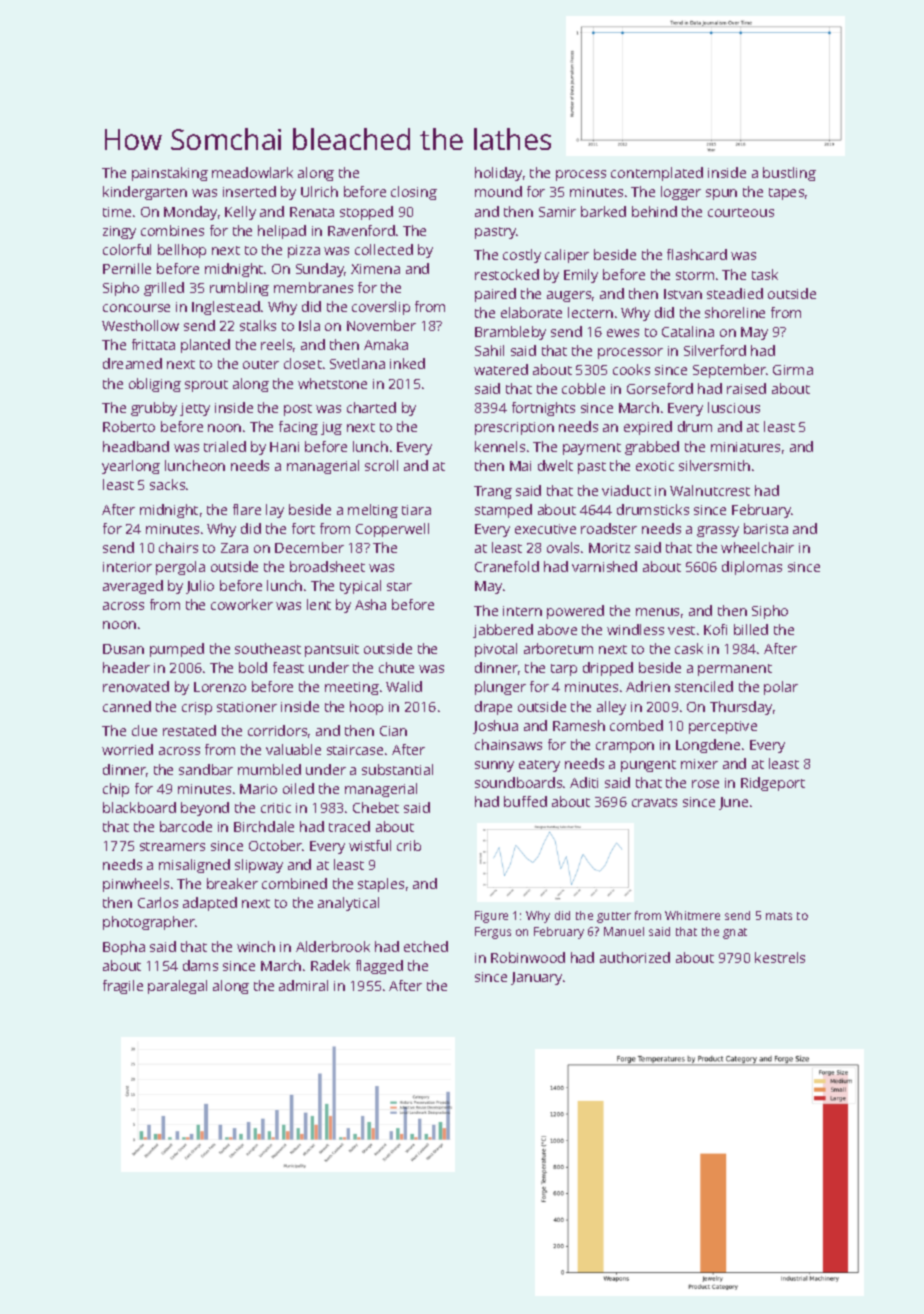 This screenshot has height=1314, width=924. Describe the element at coordinates (252, 172) in the screenshot. I see `meadowlark` at that location.
